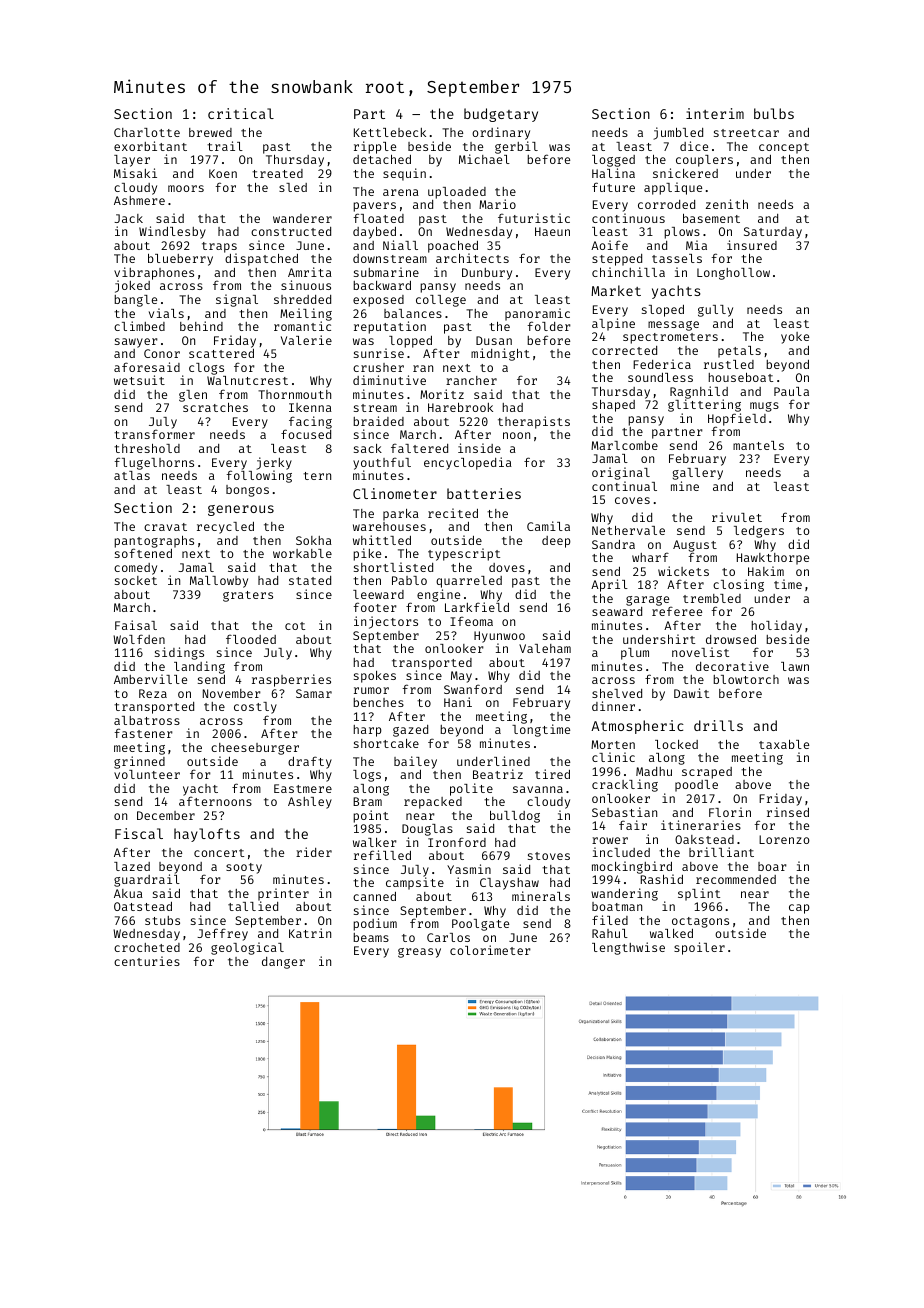 This image has width=924, height=1308. I want to click on brewed, so click(210, 132).
